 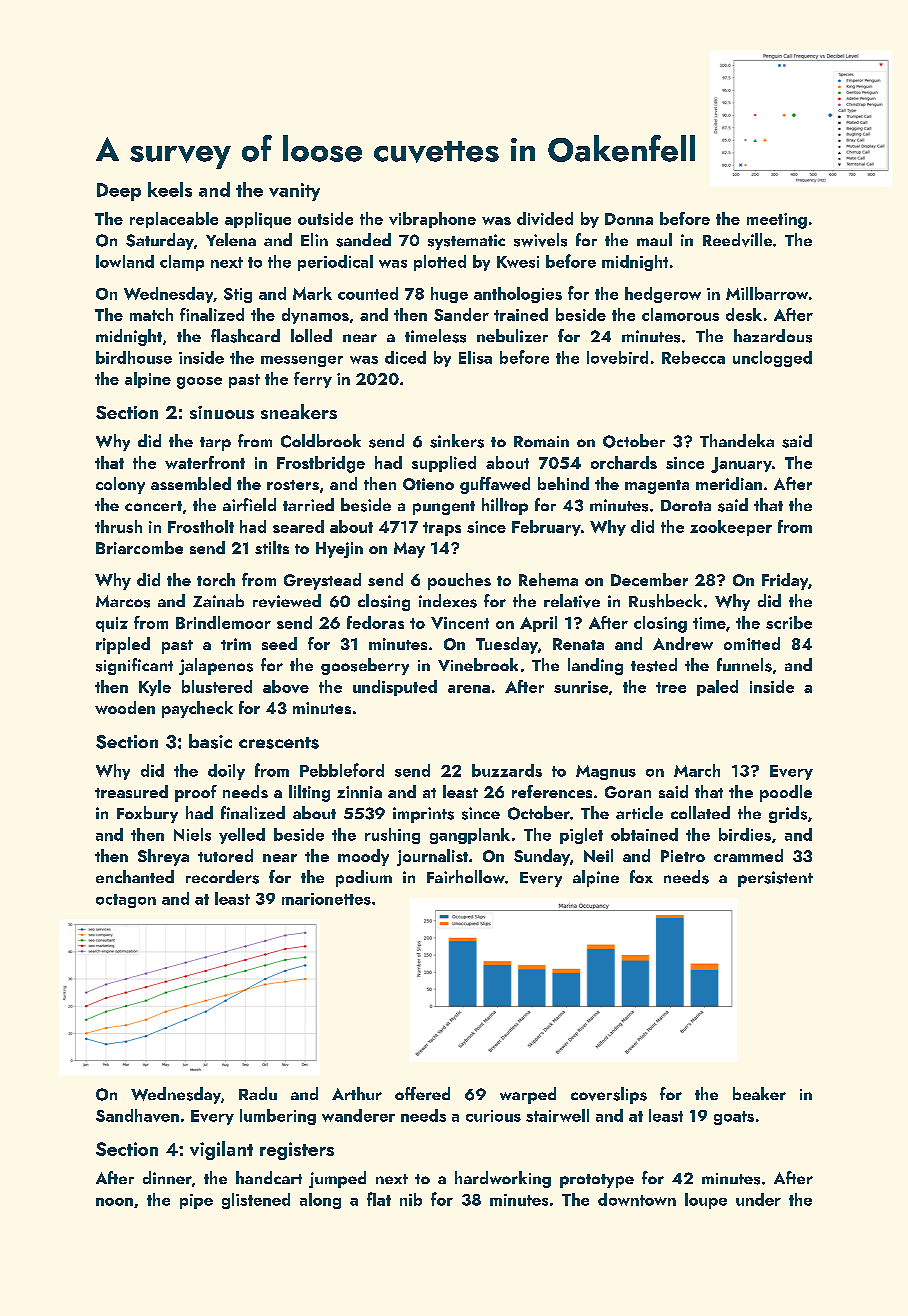 I want to click on vanity, so click(x=294, y=192).
